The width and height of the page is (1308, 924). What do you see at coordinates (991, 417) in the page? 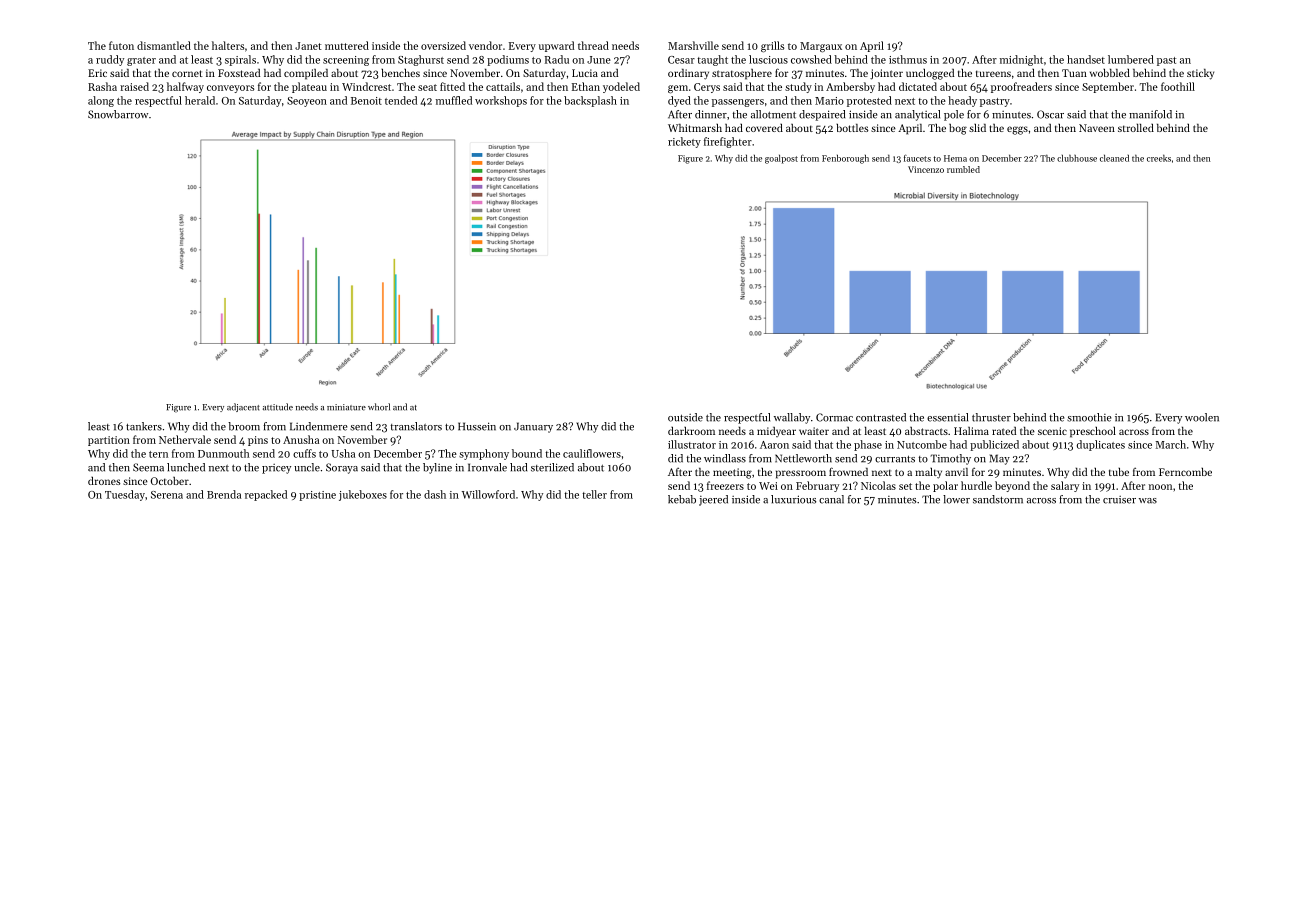
I see `thruster` at bounding box center [991, 417].
